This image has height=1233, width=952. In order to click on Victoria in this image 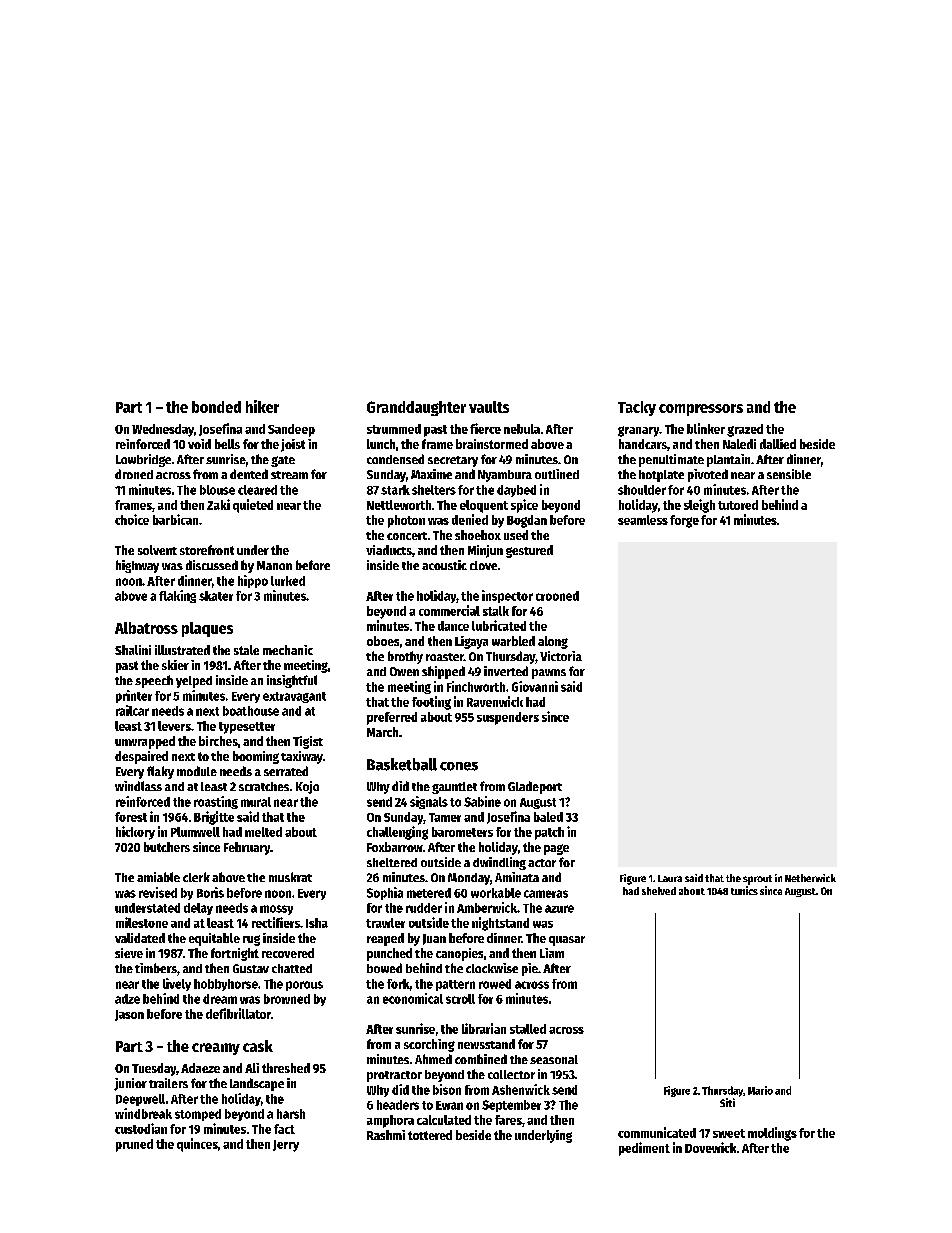, I will do `click(561, 656)`.
